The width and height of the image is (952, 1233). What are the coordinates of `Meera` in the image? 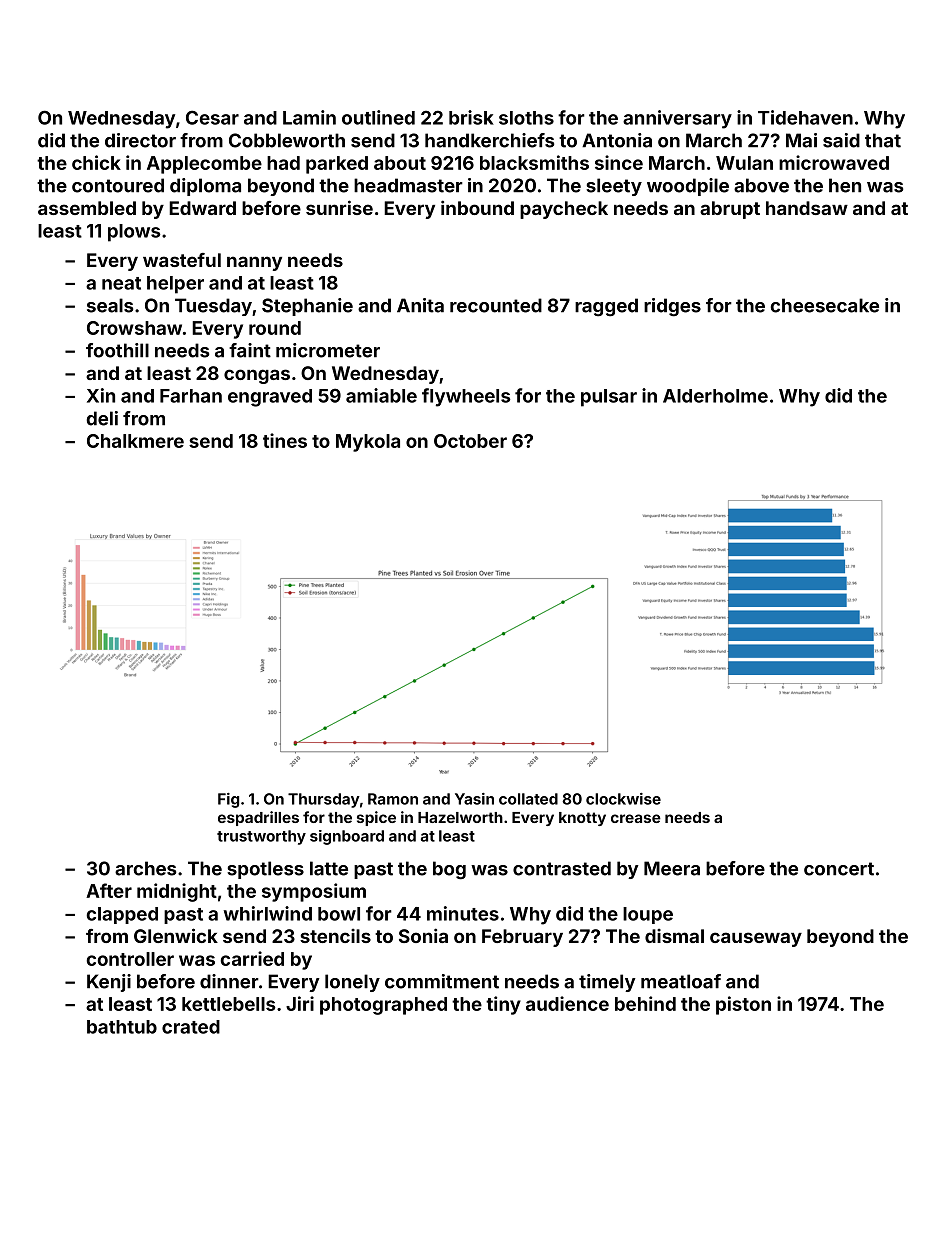 It's located at (672, 868).
